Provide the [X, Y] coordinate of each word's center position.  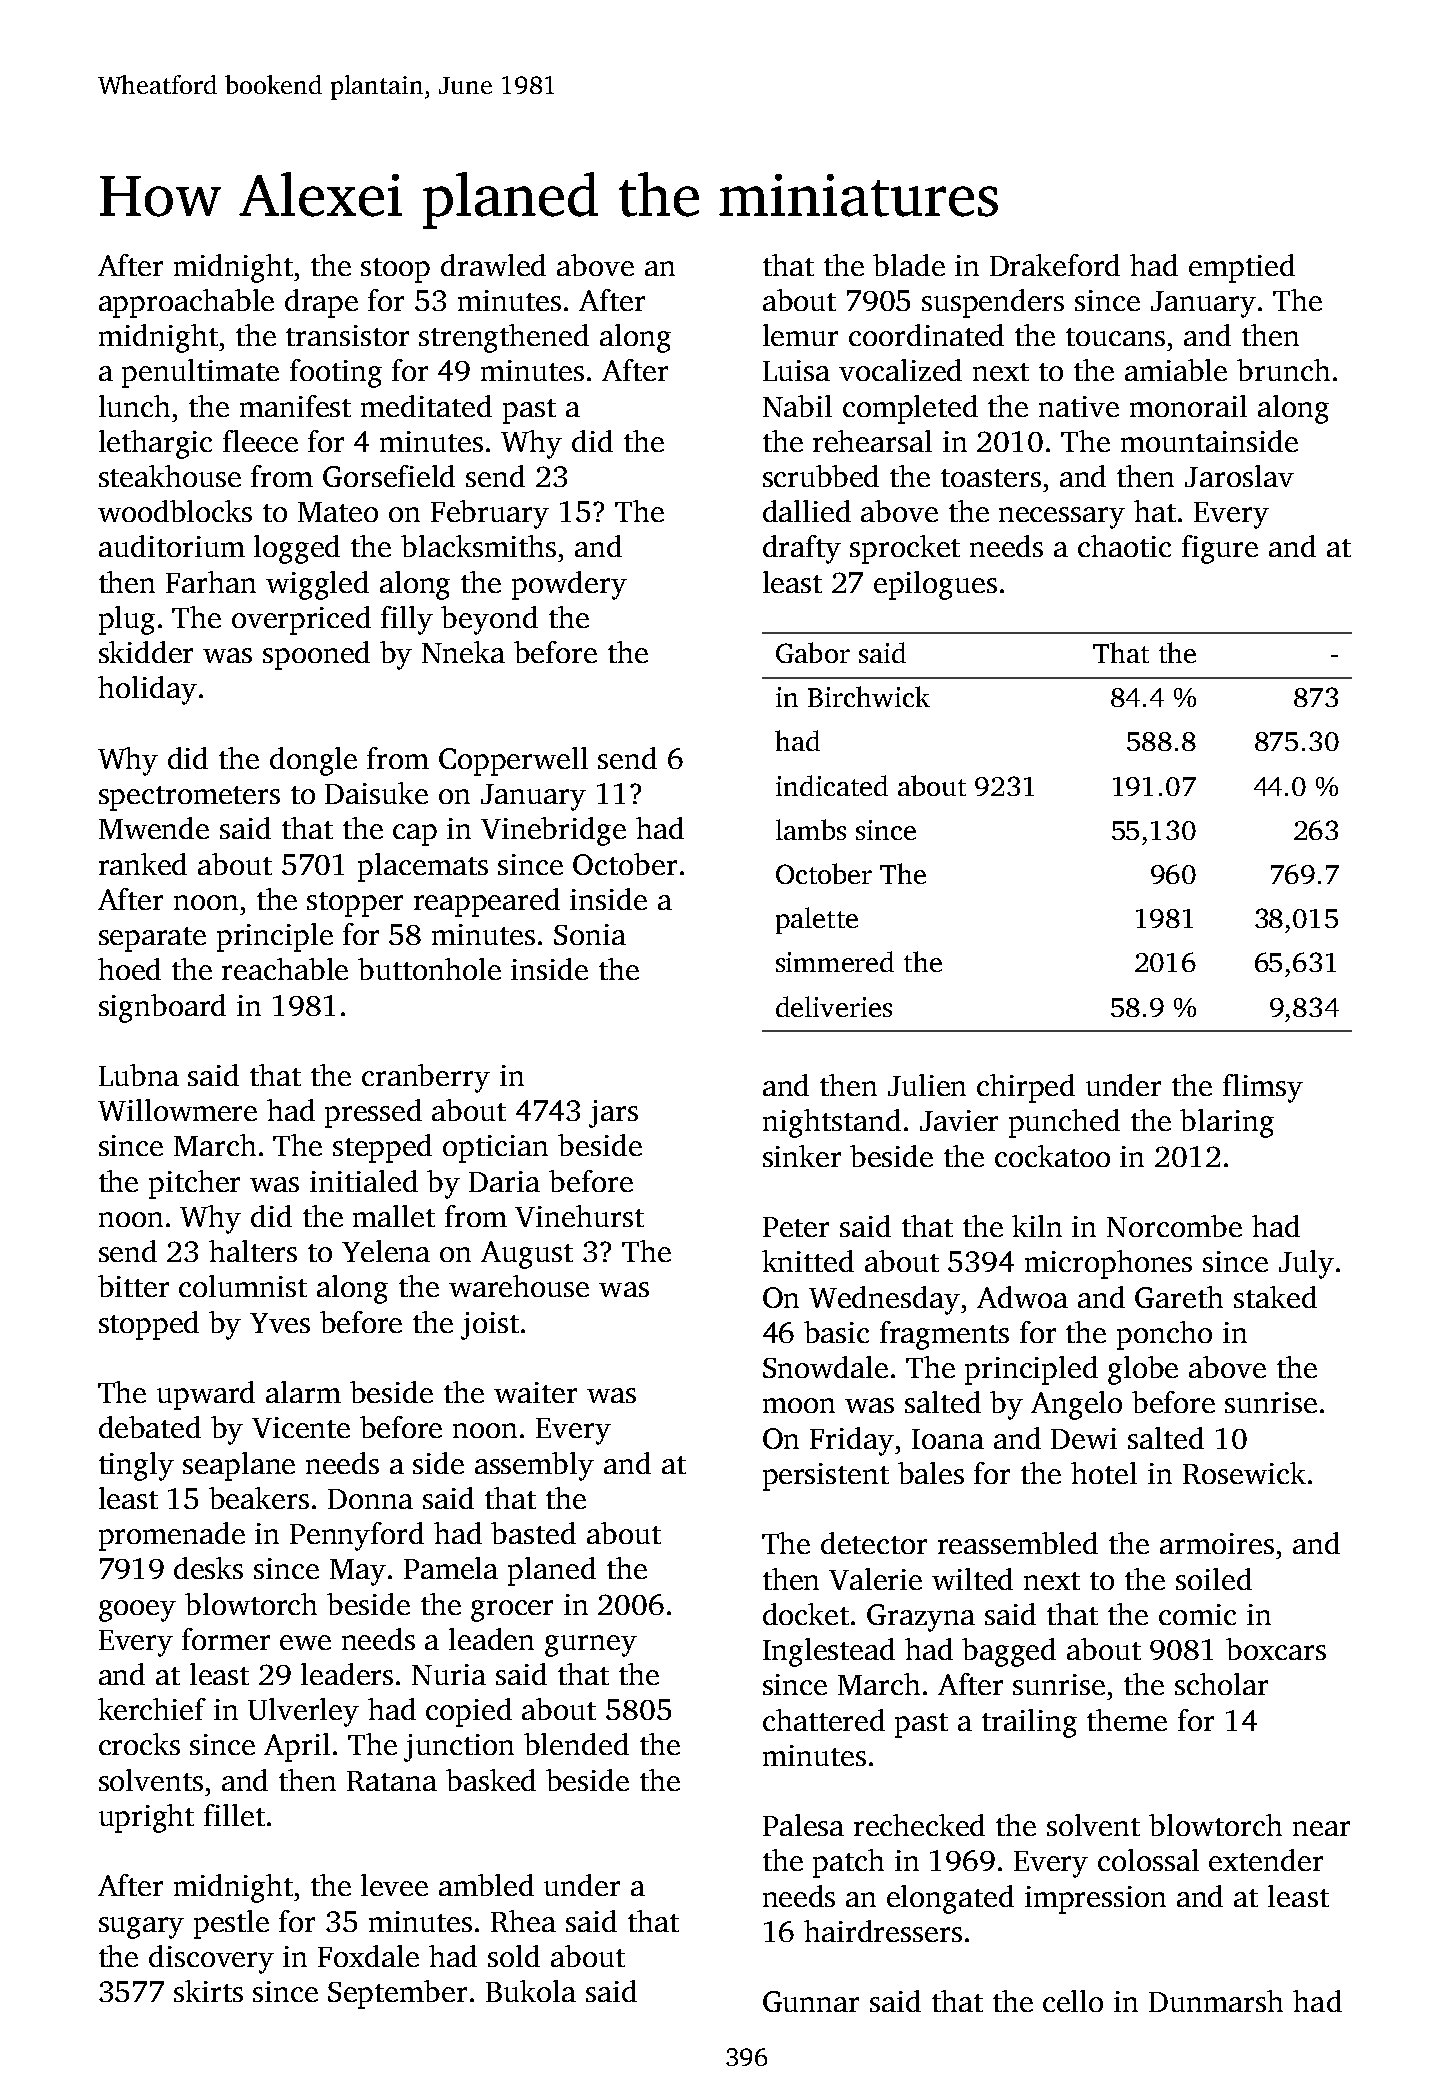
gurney [591, 1646]
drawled [493, 265]
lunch [134, 406]
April [297, 1747]
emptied [1242, 268]
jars [613, 1114]
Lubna [139, 1075]
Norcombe [1174, 1226]
